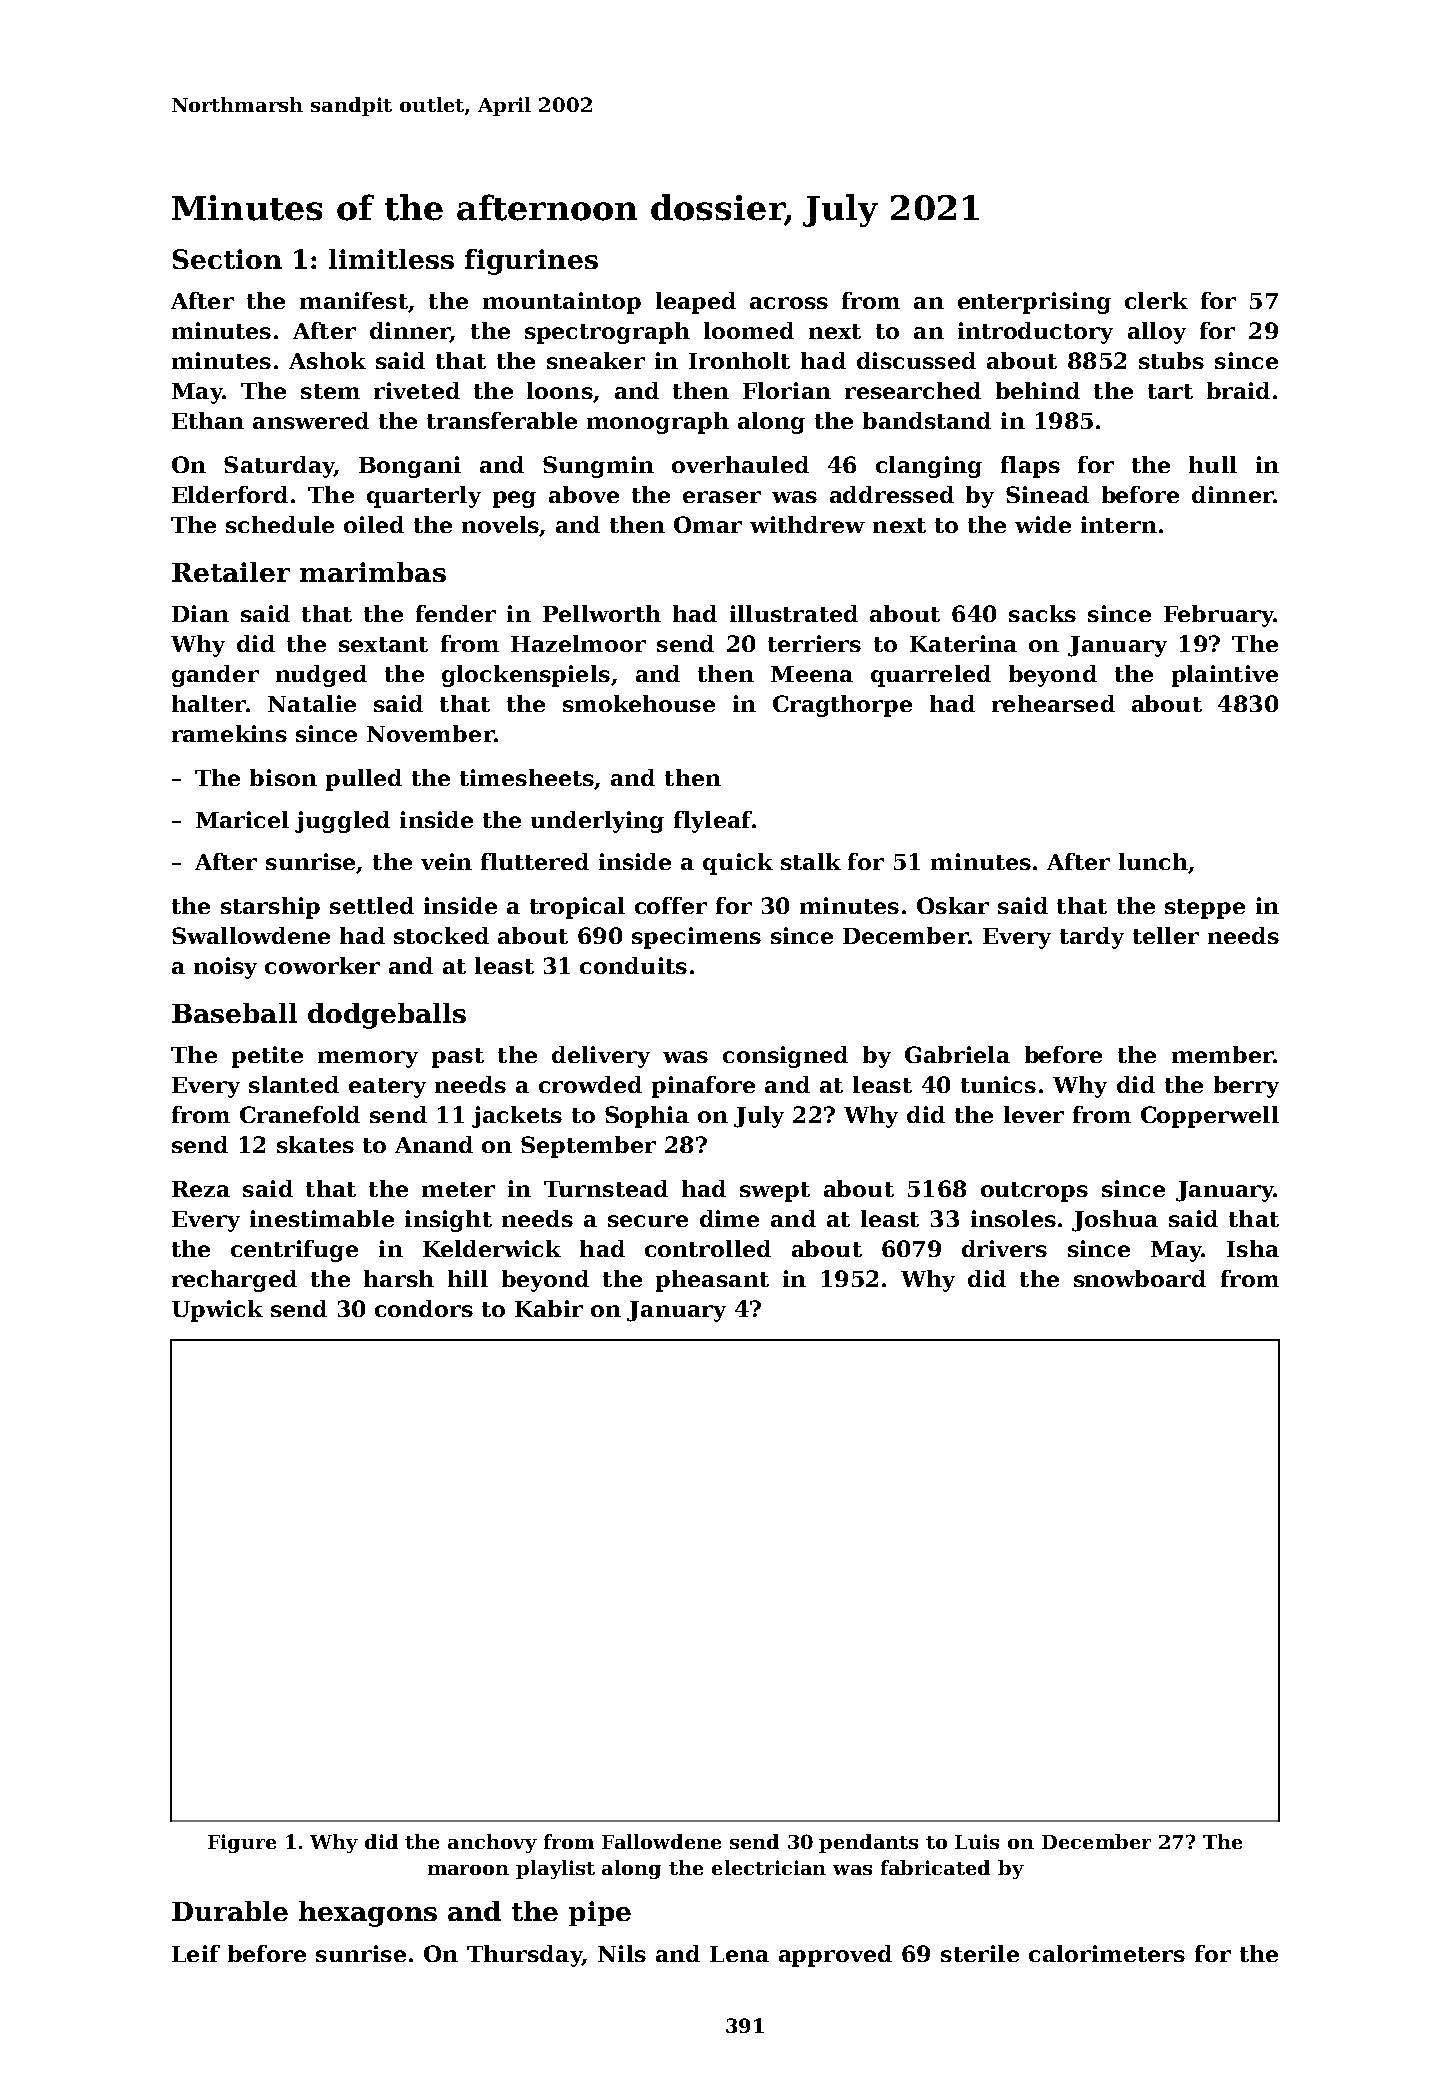  What do you see at coordinates (708, 524) in the screenshot?
I see `Omar` at bounding box center [708, 524].
